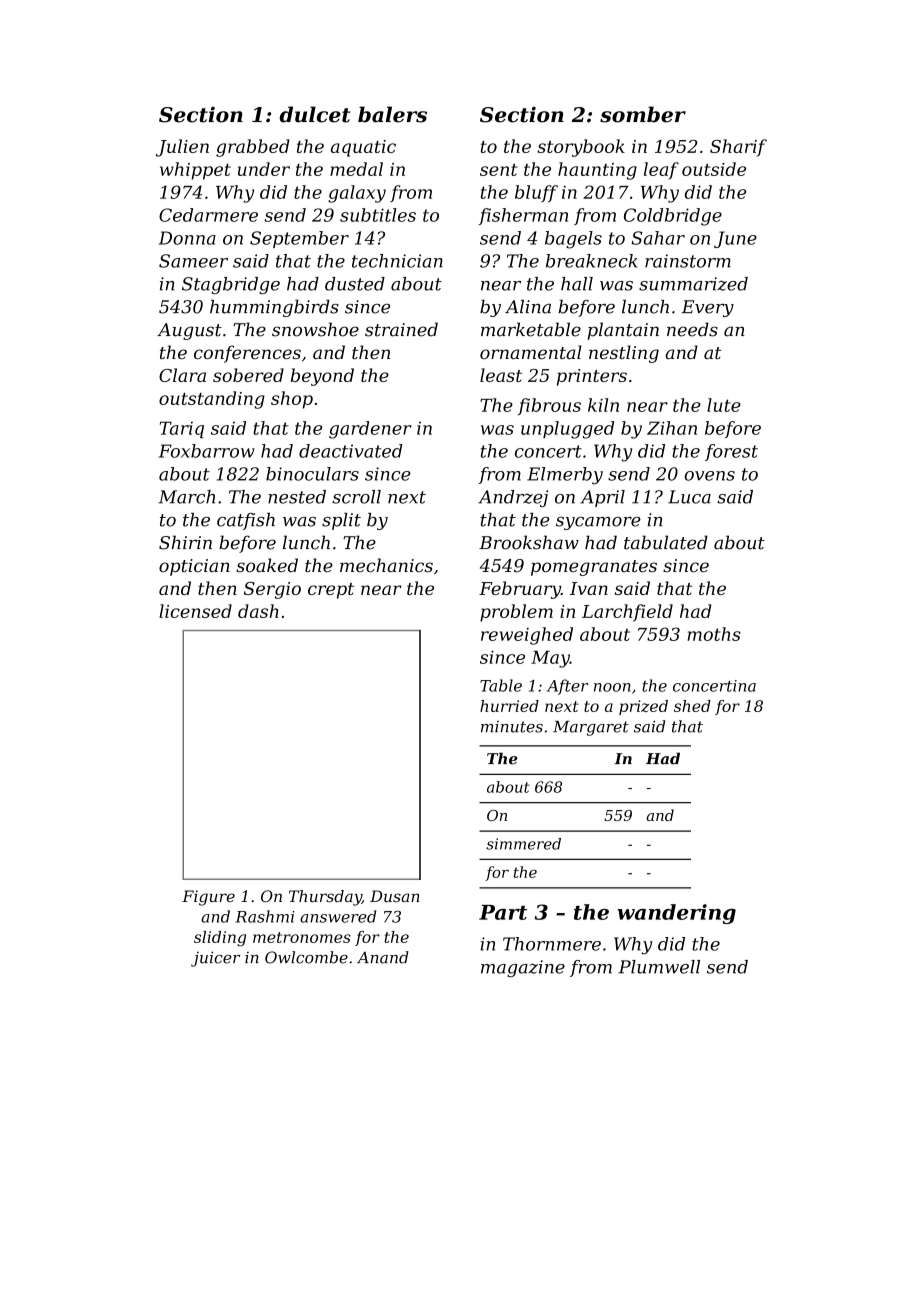 The width and height of the document is (924, 1311). What do you see at coordinates (264, 169) in the document?
I see `under` at bounding box center [264, 169].
